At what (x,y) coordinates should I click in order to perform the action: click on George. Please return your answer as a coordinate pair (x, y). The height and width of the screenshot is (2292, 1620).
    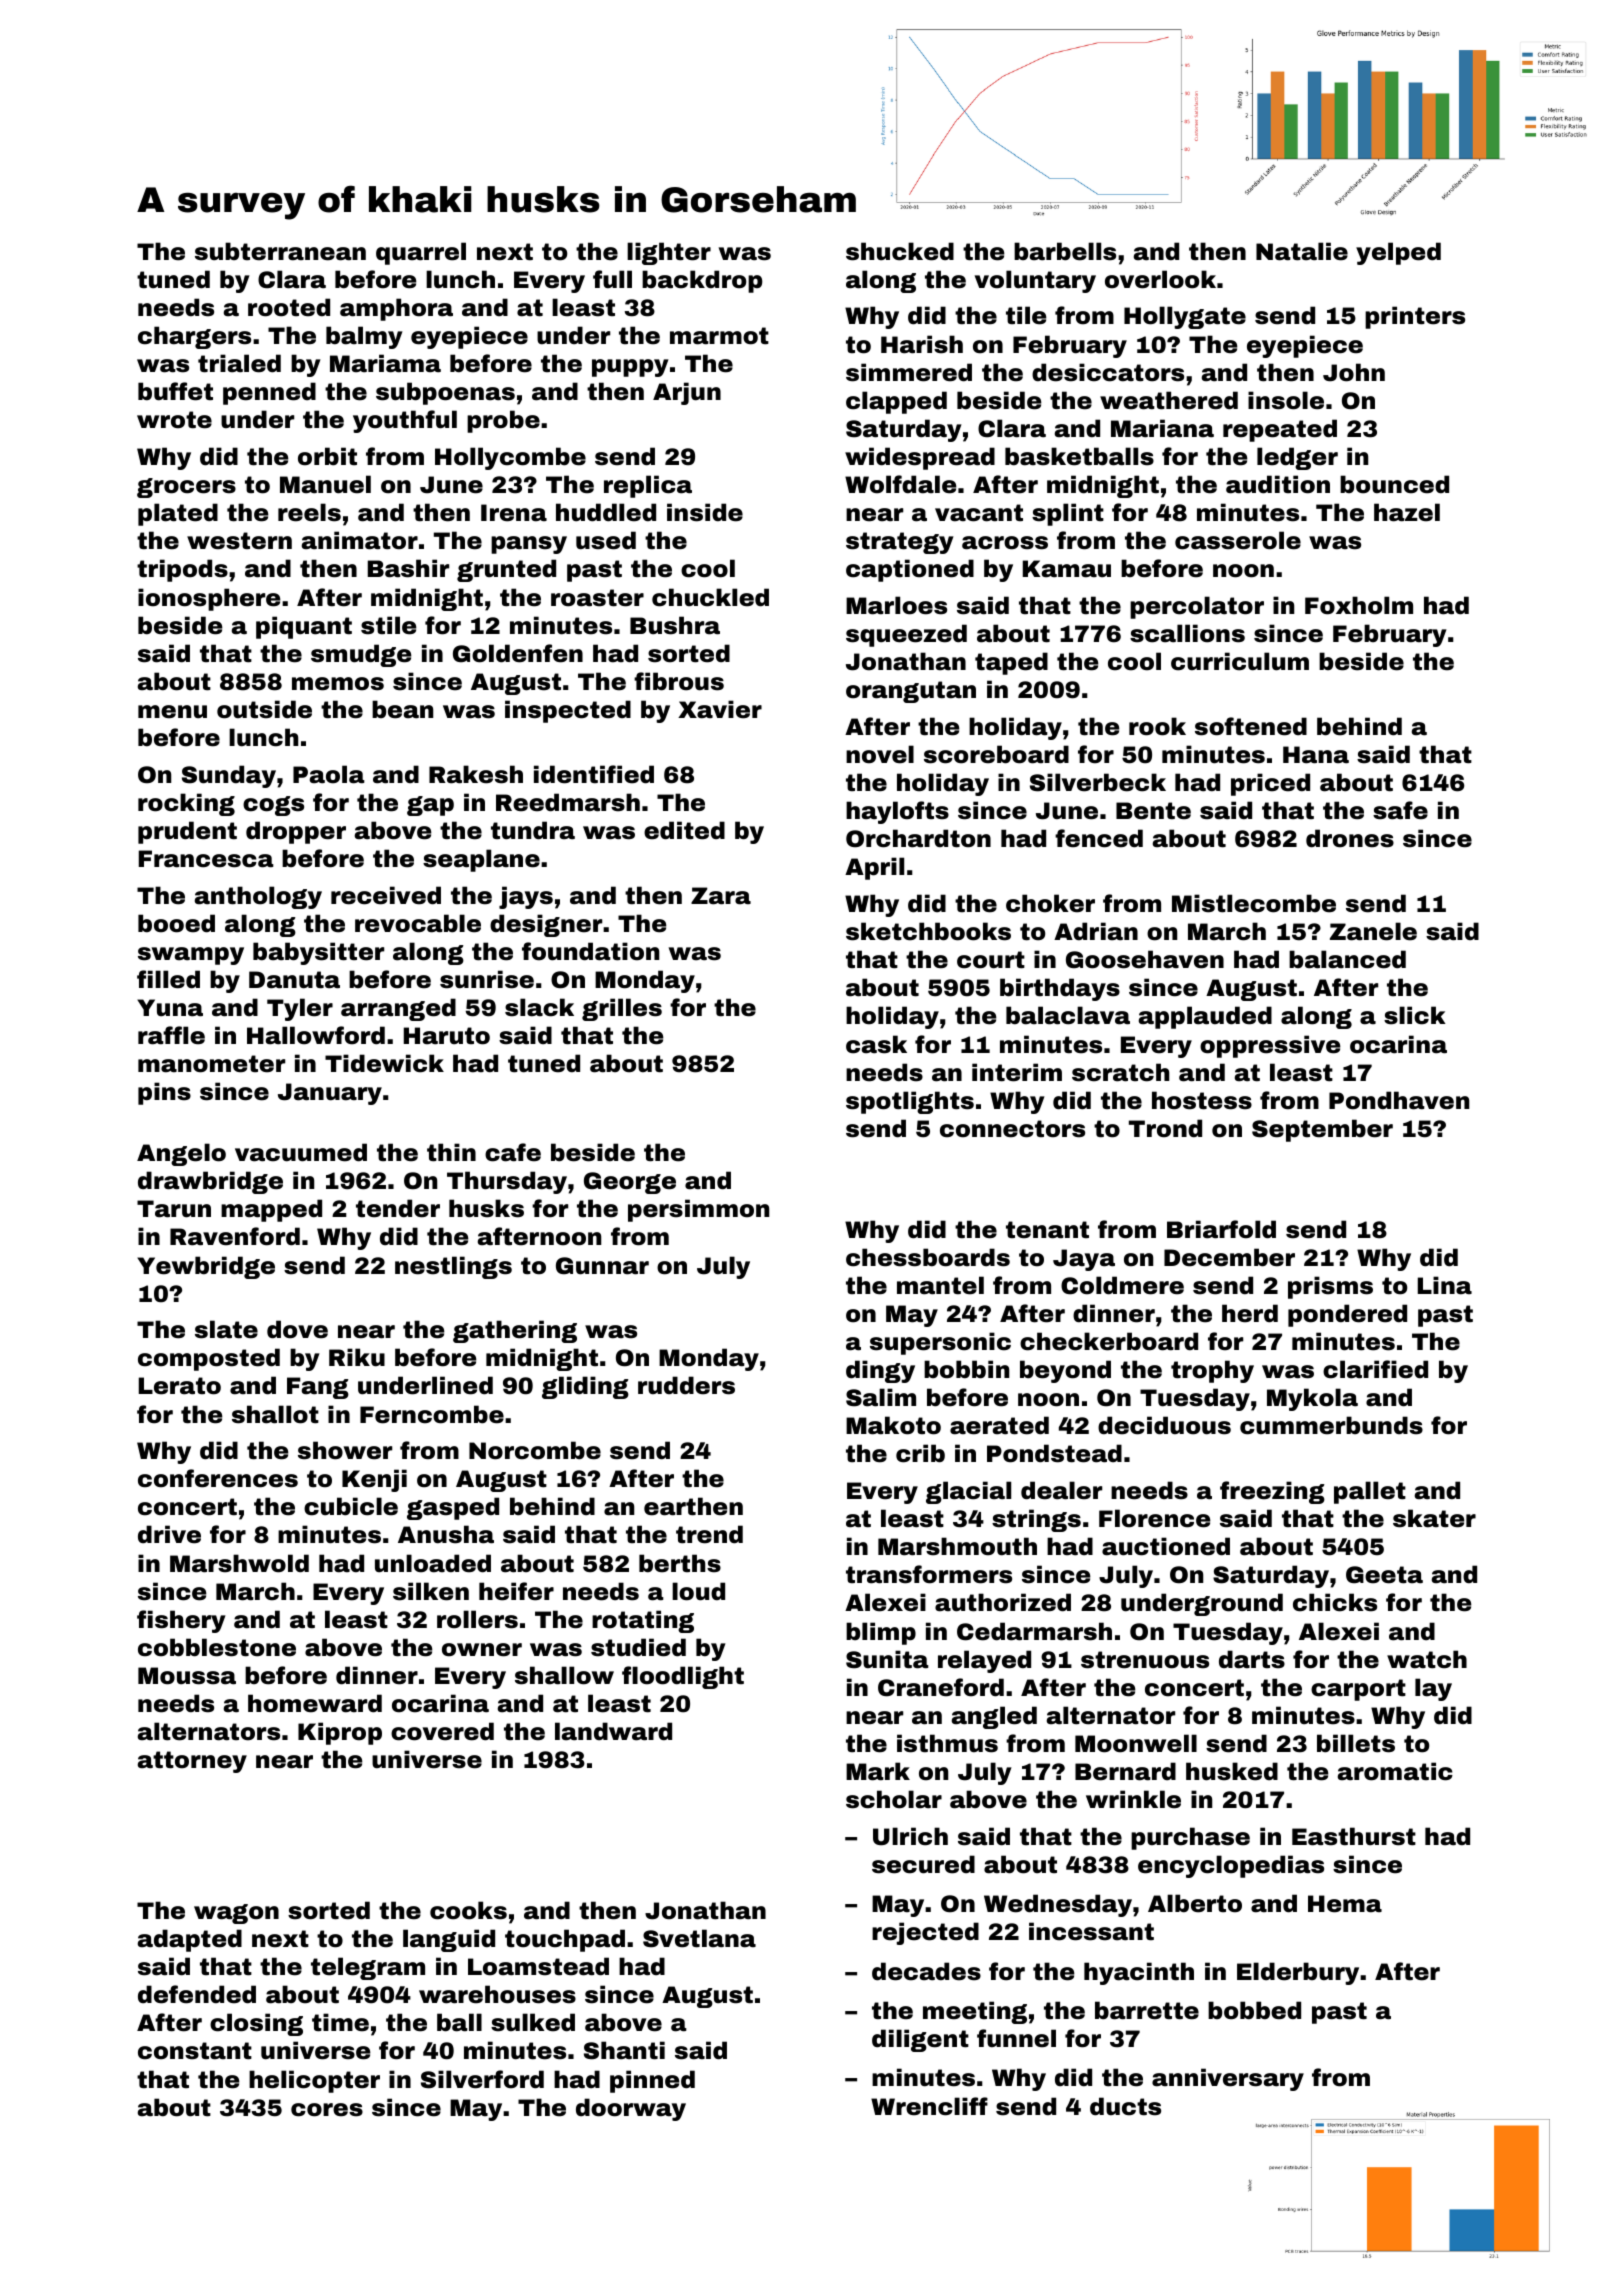
    Looking at the image, I should click on (630, 1183).
